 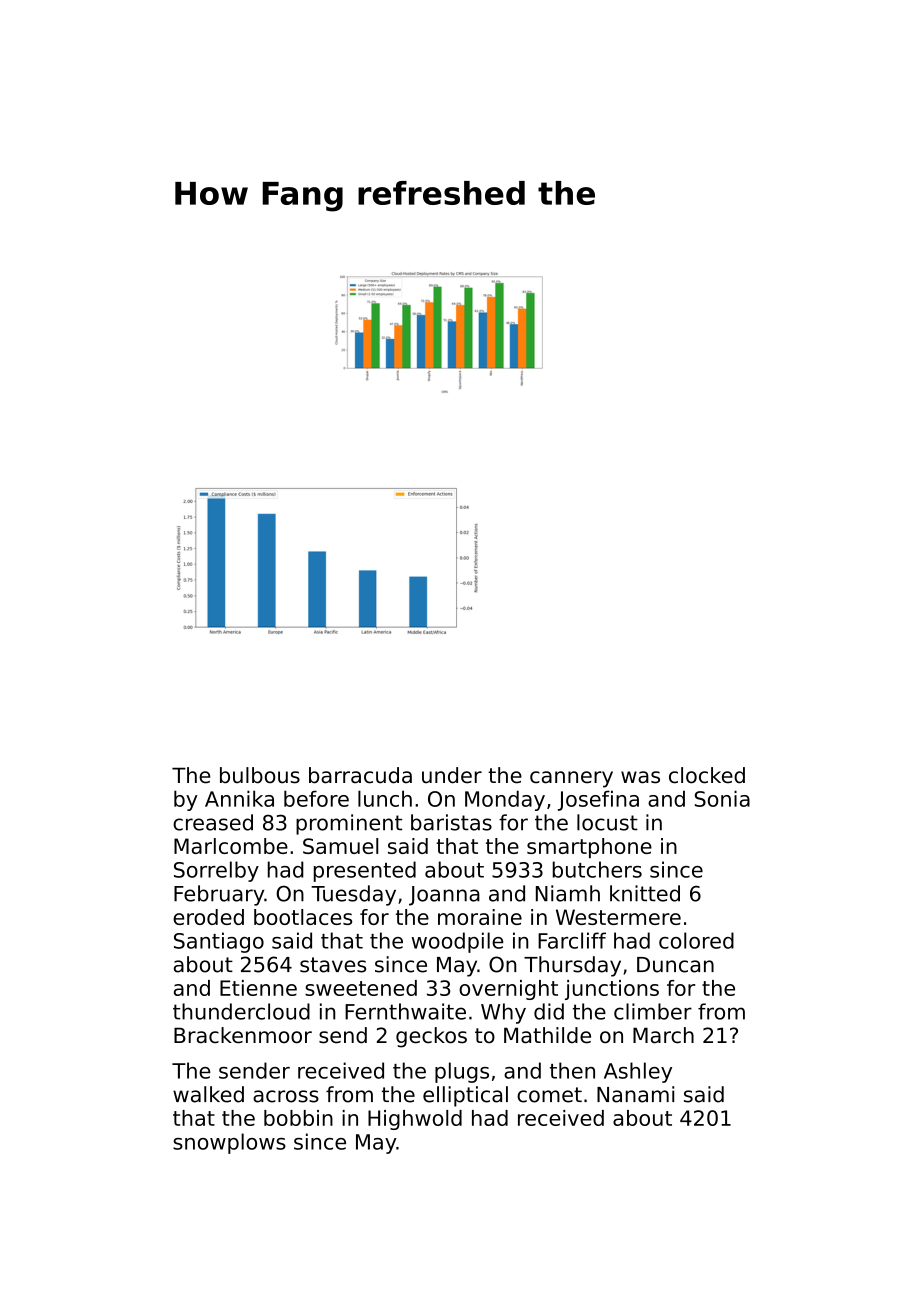 What do you see at coordinates (675, 965) in the screenshot?
I see `Duncan` at bounding box center [675, 965].
